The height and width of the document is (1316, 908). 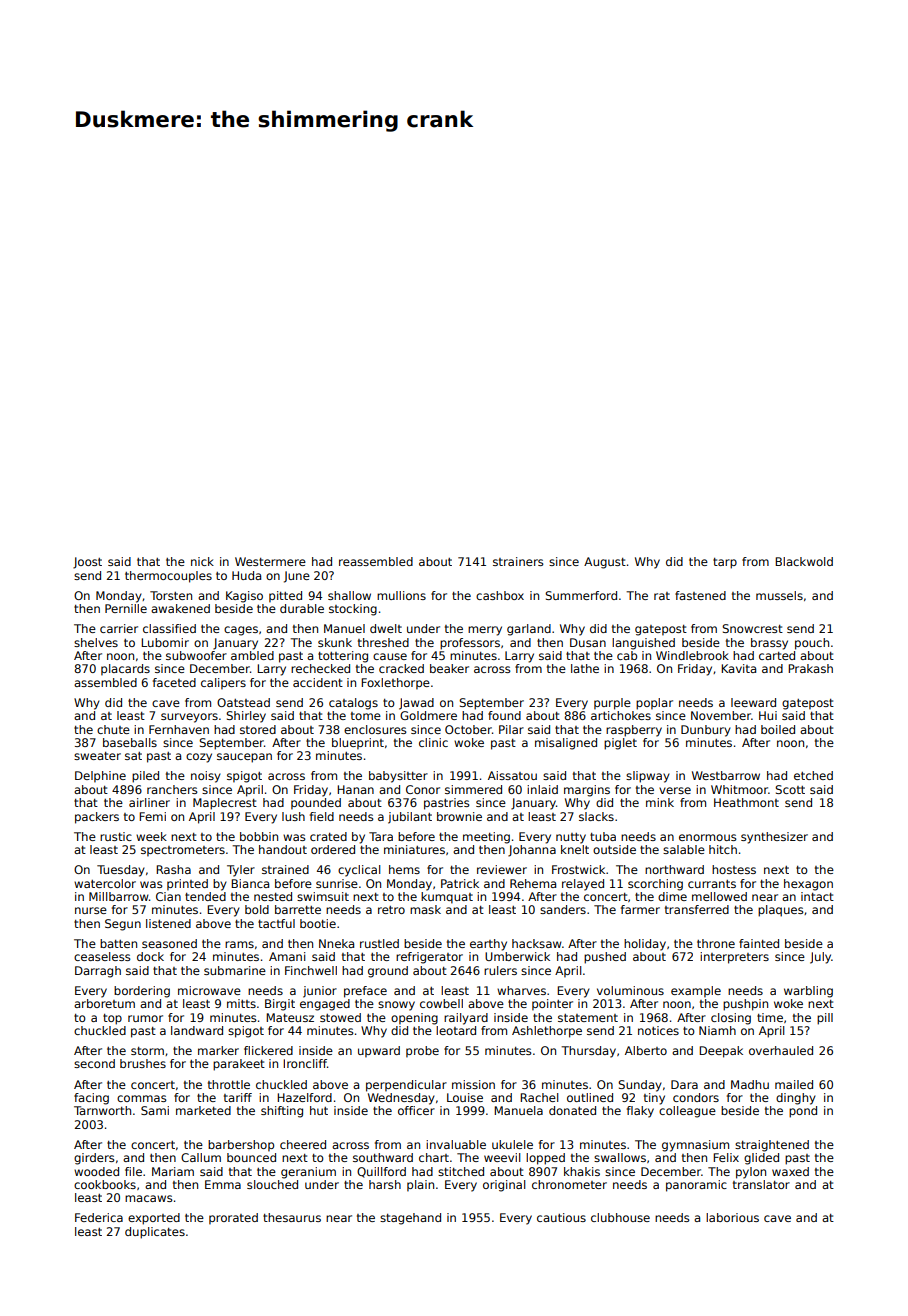 I want to click on rustic, so click(x=116, y=836).
